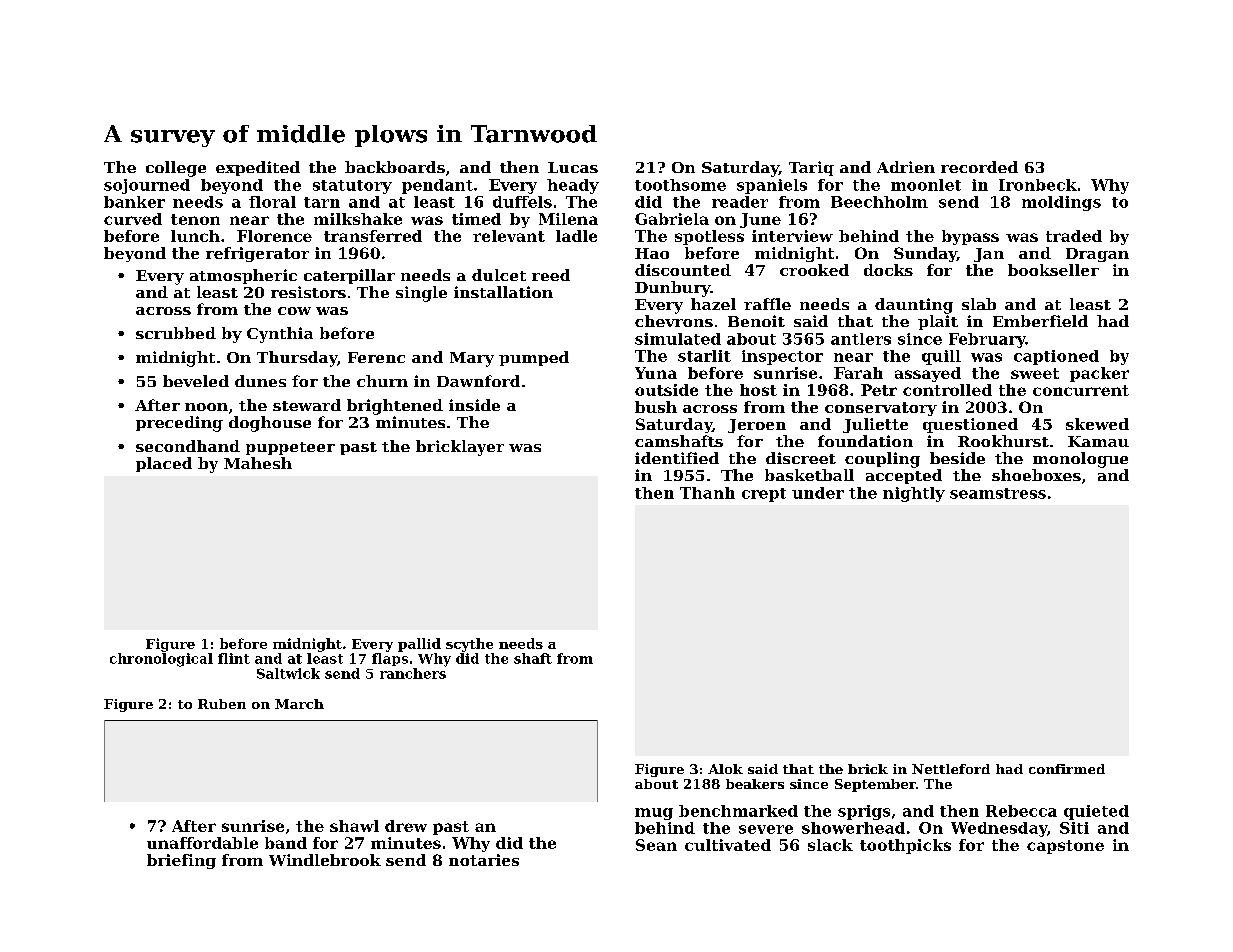 The image size is (1233, 952). What do you see at coordinates (1038, 185) in the screenshot?
I see `Ironbeck` at bounding box center [1038, 185].
